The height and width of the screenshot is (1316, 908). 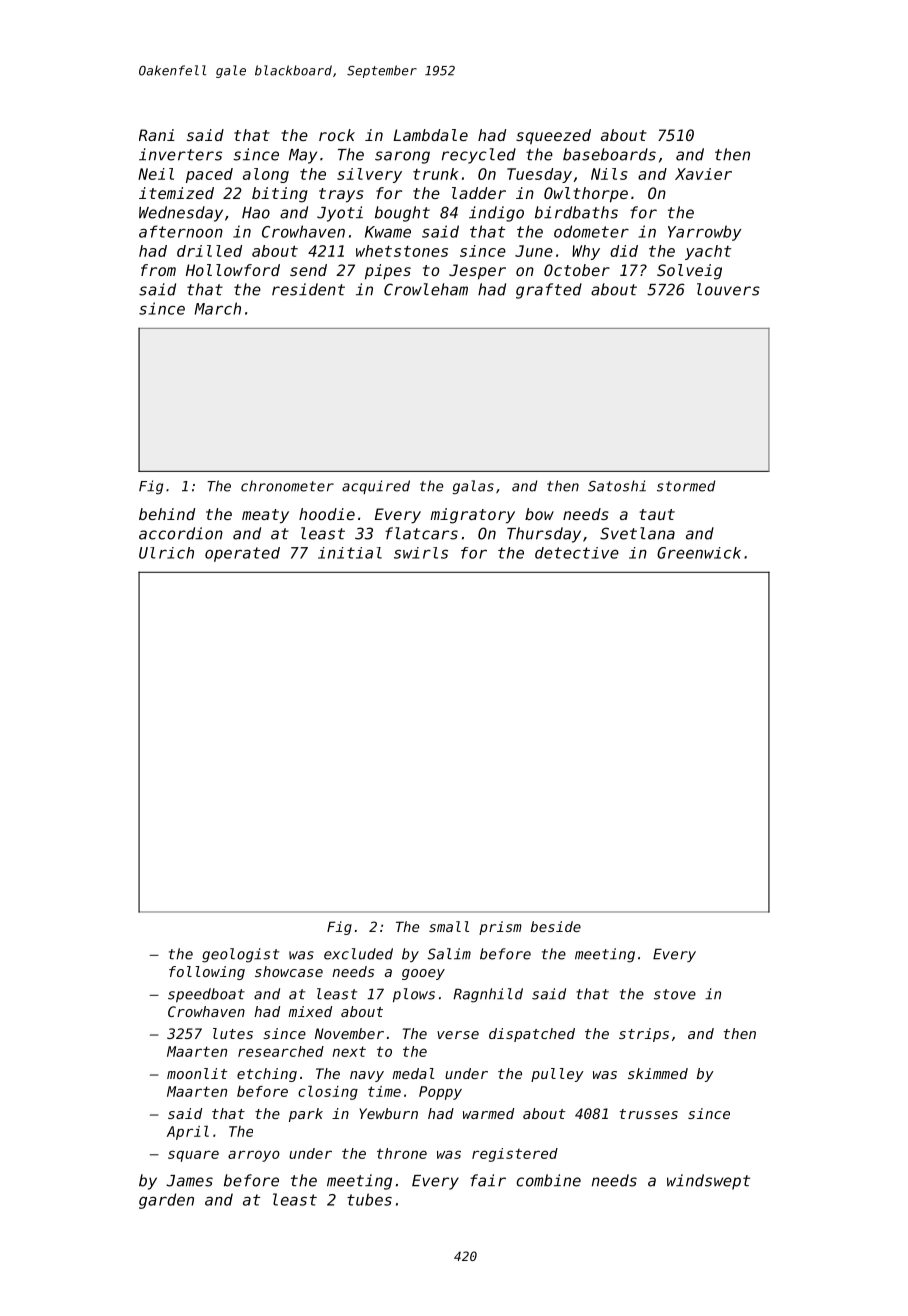 I want to click on operated, so click(x=242, y=554).
